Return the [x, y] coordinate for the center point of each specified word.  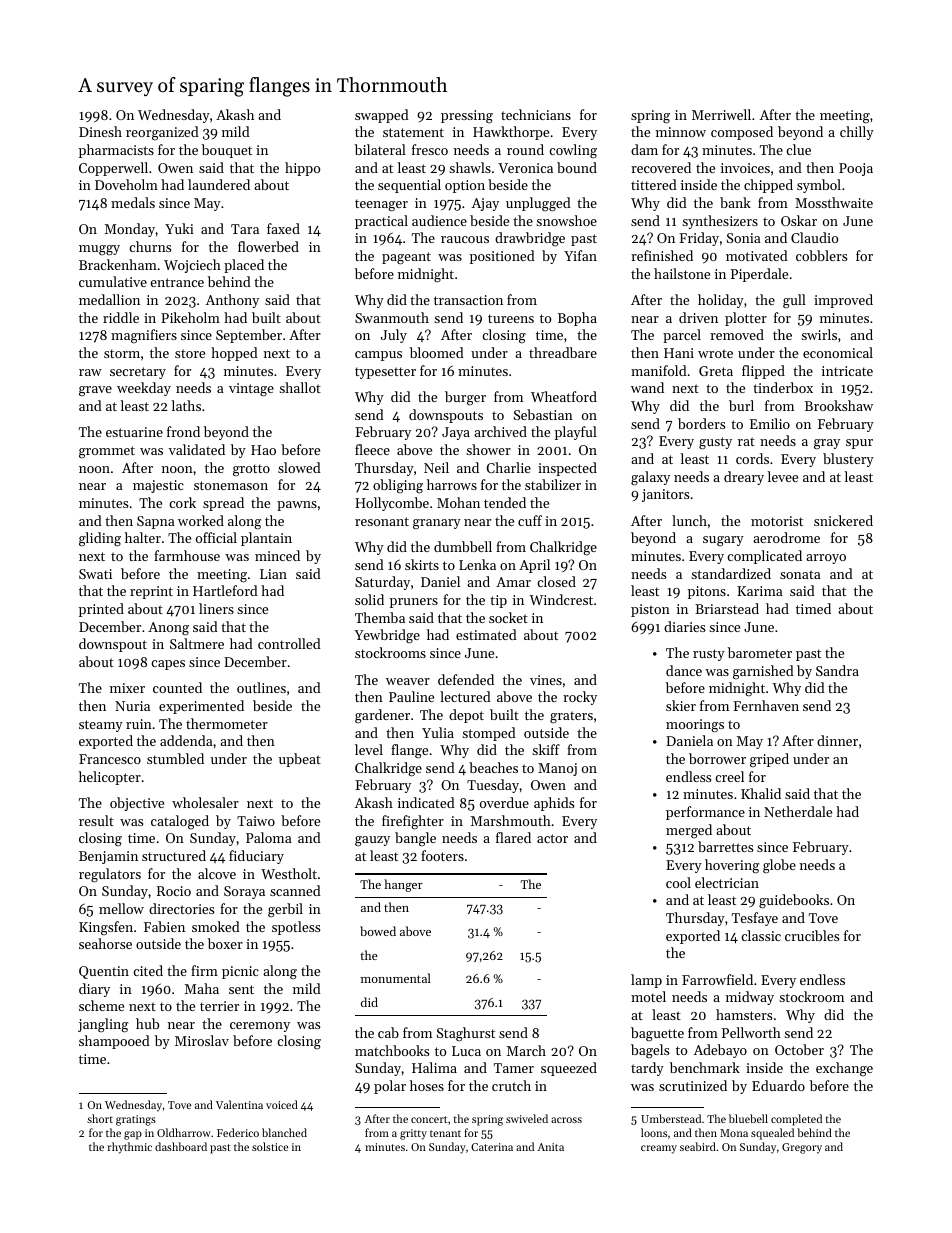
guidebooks [794, 901]
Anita [550, 1147]
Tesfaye [755, 919]
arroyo [826, 559]
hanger [403, 885]
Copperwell [113, 169]
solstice [270, 1146]
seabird [698, 1146]
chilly [857, 133]
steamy [101, 726]
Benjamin [108, 857]
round [525, 149]
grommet [107, 452]
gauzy [372, 841]
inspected [567, 469]
